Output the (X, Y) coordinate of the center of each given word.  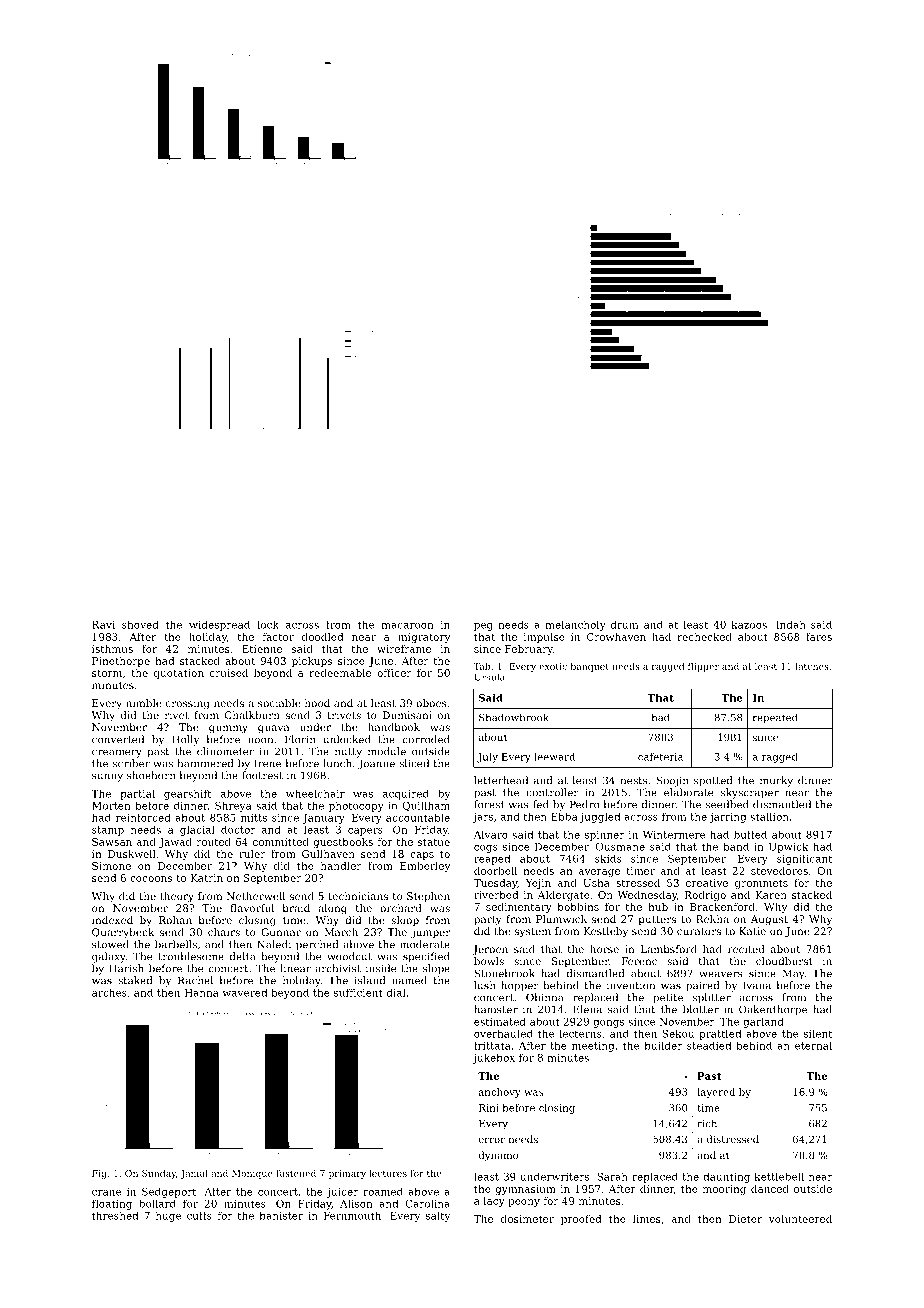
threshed (115, 1216)
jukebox (494, 1059)
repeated (775, 718)
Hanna (202, 993)
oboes (431, 703)
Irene (267, 763)
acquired (406, 794)
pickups (312, 662)
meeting (593, 1047)
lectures (388, 1173)
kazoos (749, 625)
